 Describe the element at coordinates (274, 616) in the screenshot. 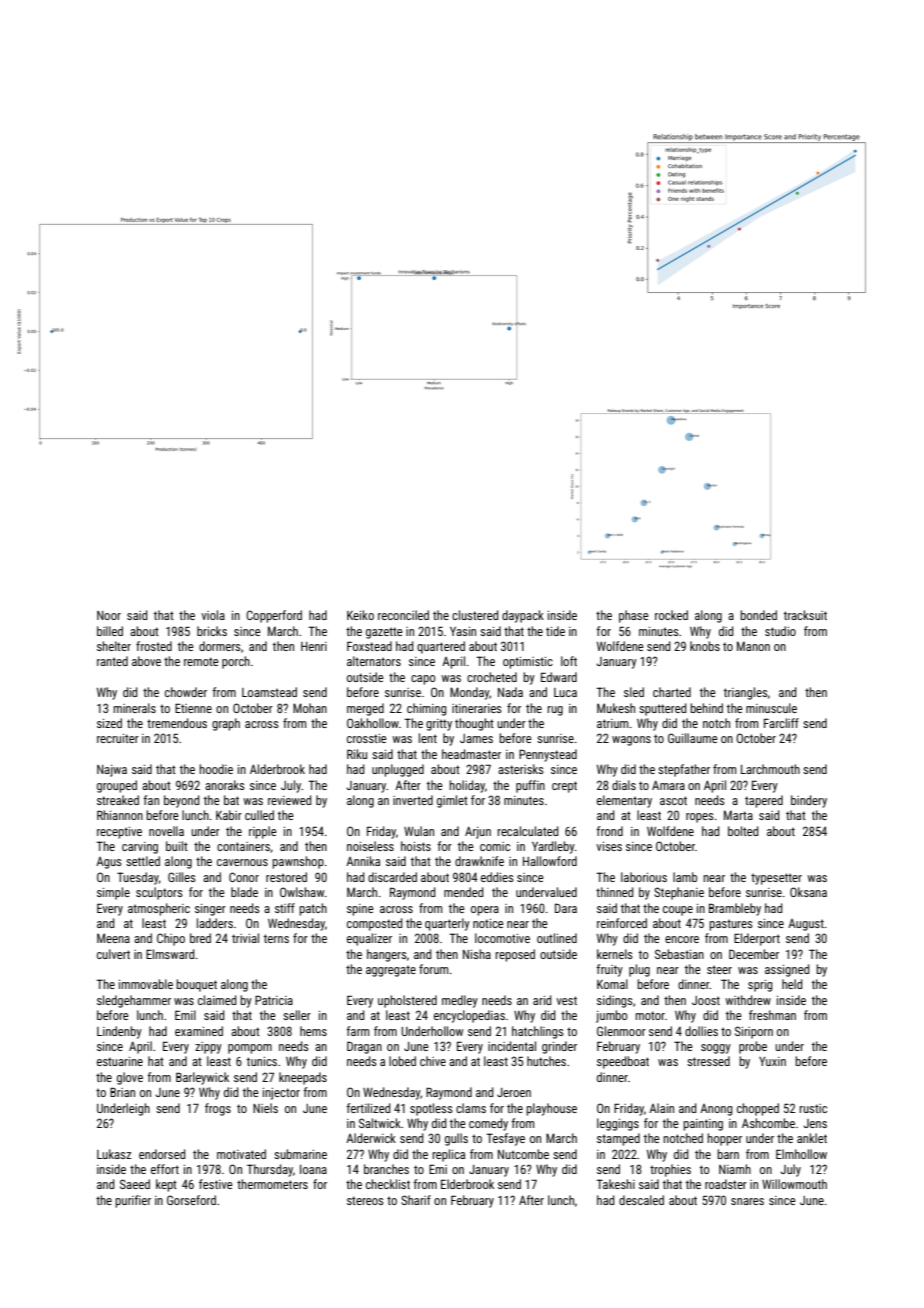

I see `Copperford` at that location.
